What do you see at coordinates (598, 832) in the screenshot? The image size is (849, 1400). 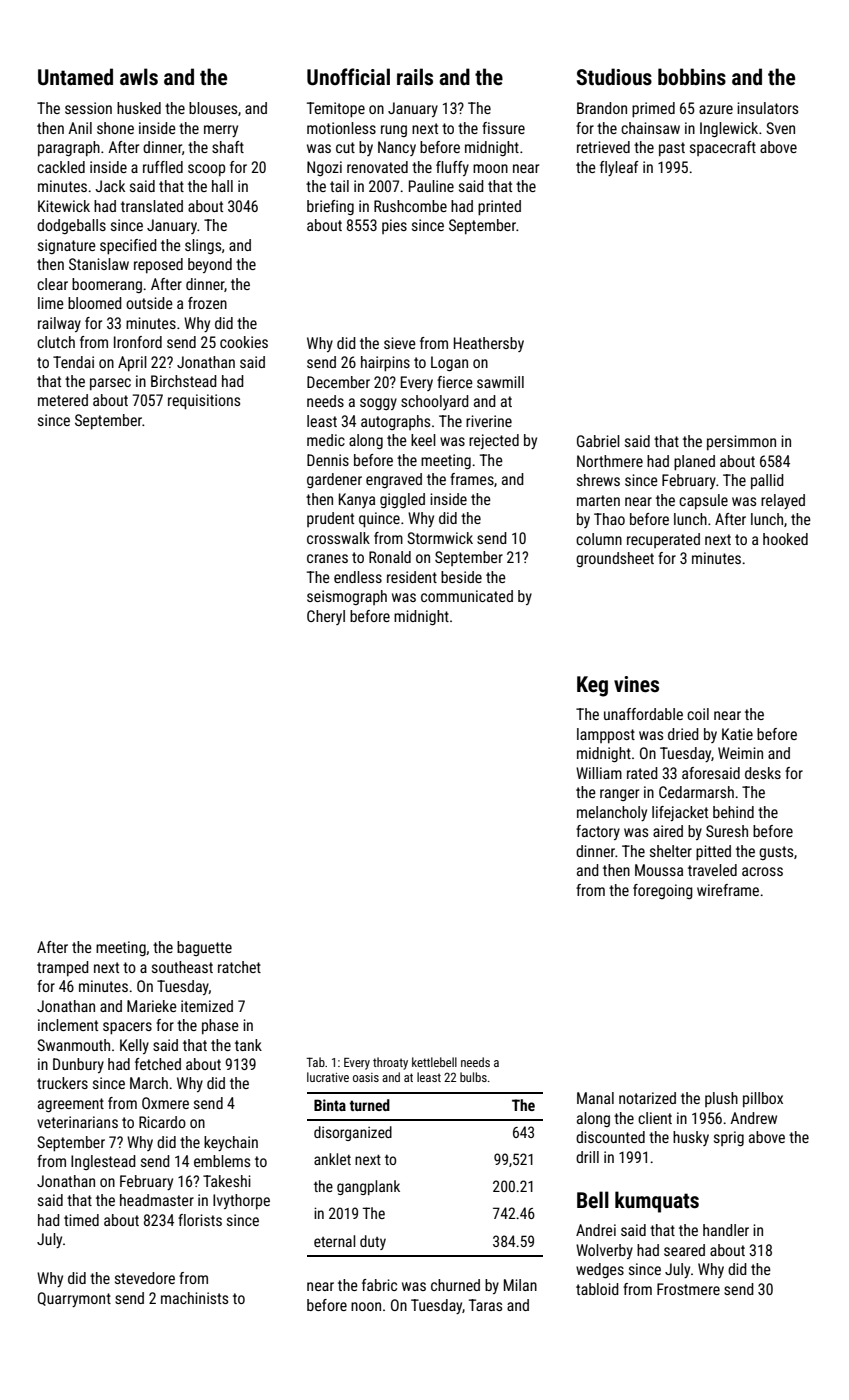 I see `factory` at bounding box center [598, 832].
